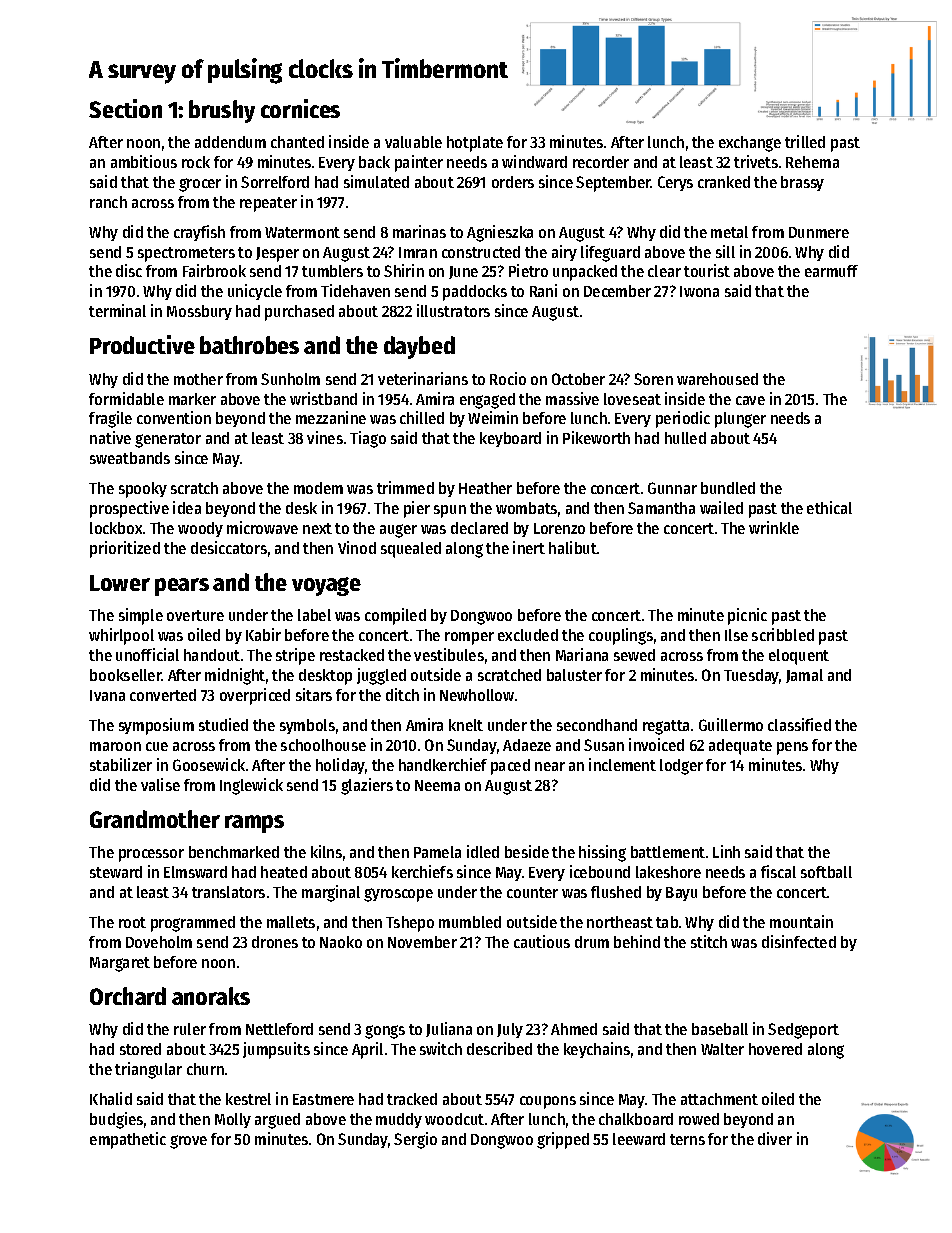  I want to click on wailed, so click(721, 507).
